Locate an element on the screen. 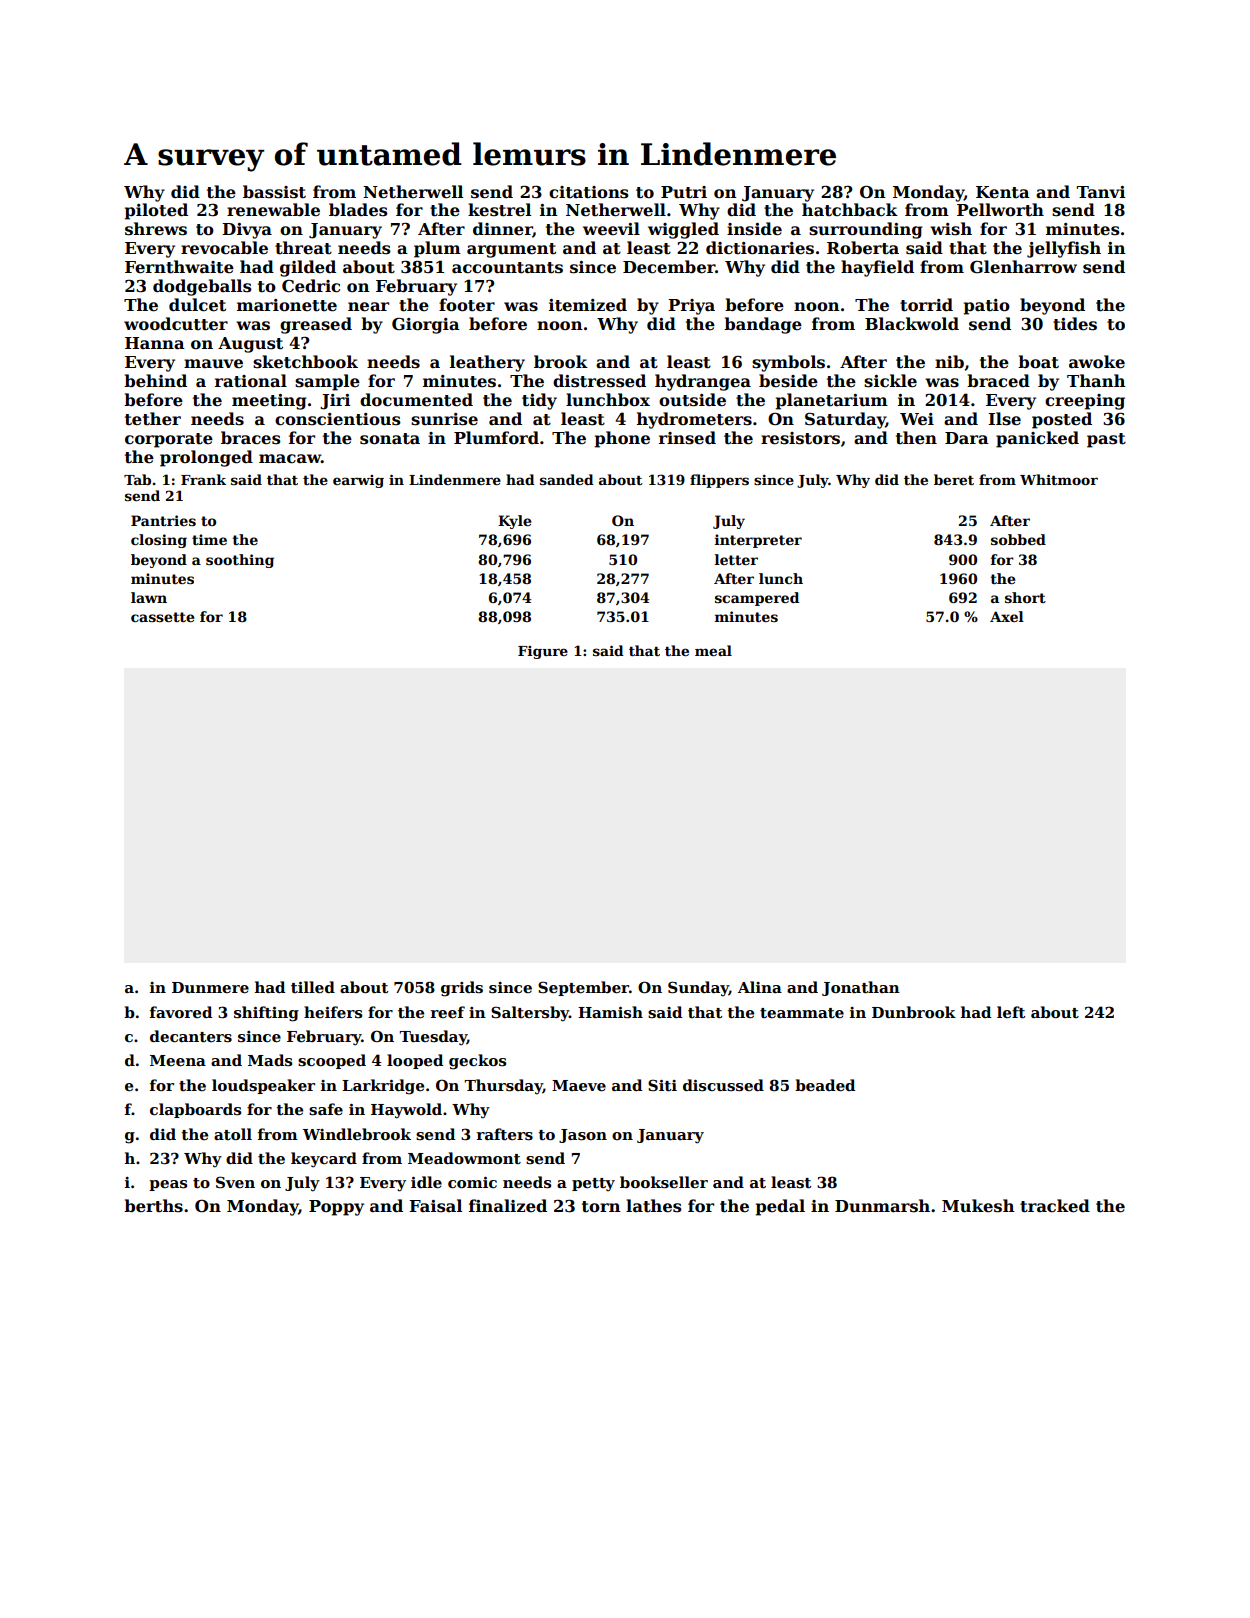 Image resolution: width=1250 pixels, height=1618 pixels. citations is located at coordinates (589, 192).
